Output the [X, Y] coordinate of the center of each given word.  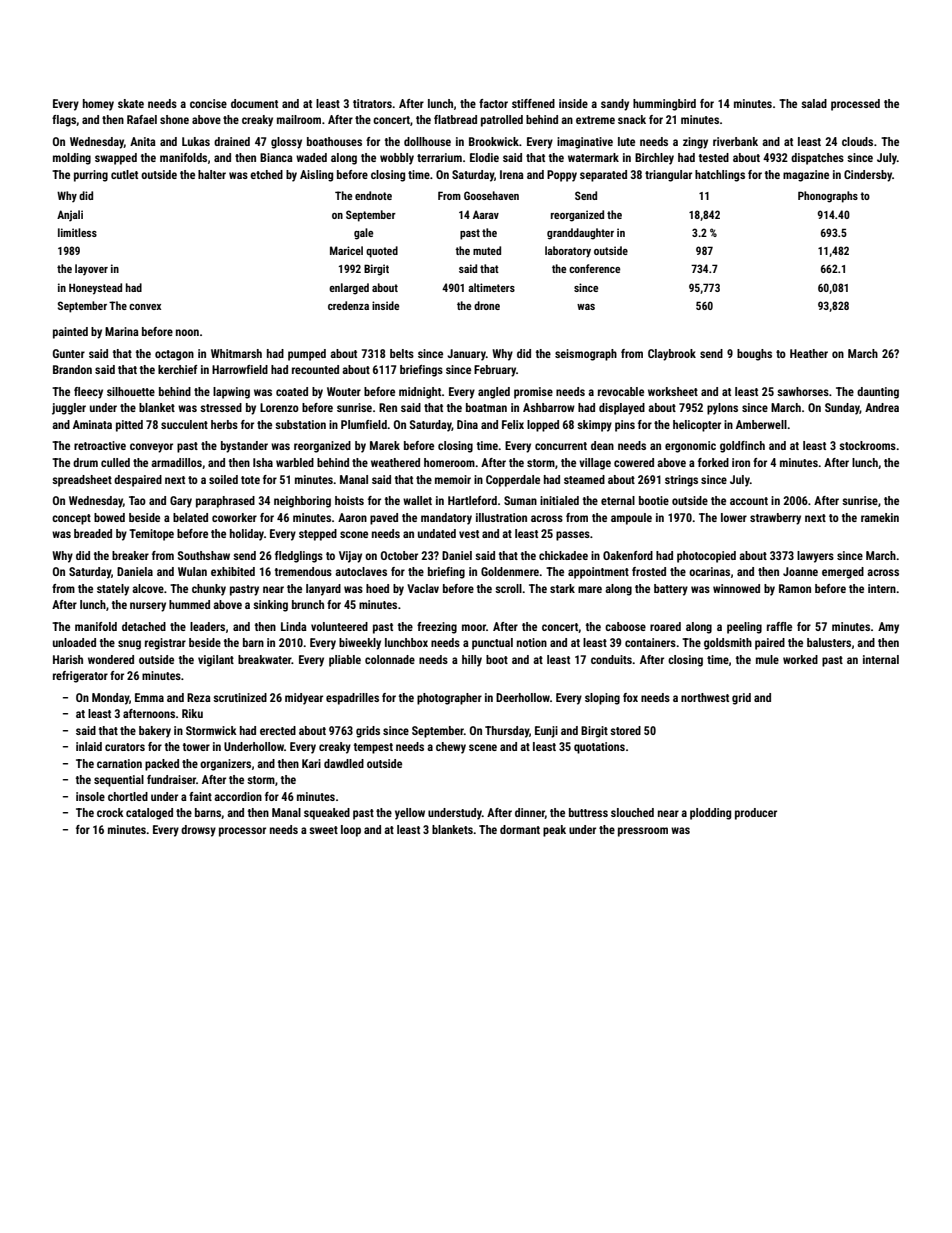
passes [573, 536]
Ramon [795, 588]
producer [756, 814]
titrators [372, 103]
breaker [130, 555]
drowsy [198, 831]
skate [131, 103]
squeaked [327, 814]
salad [814, 103]
